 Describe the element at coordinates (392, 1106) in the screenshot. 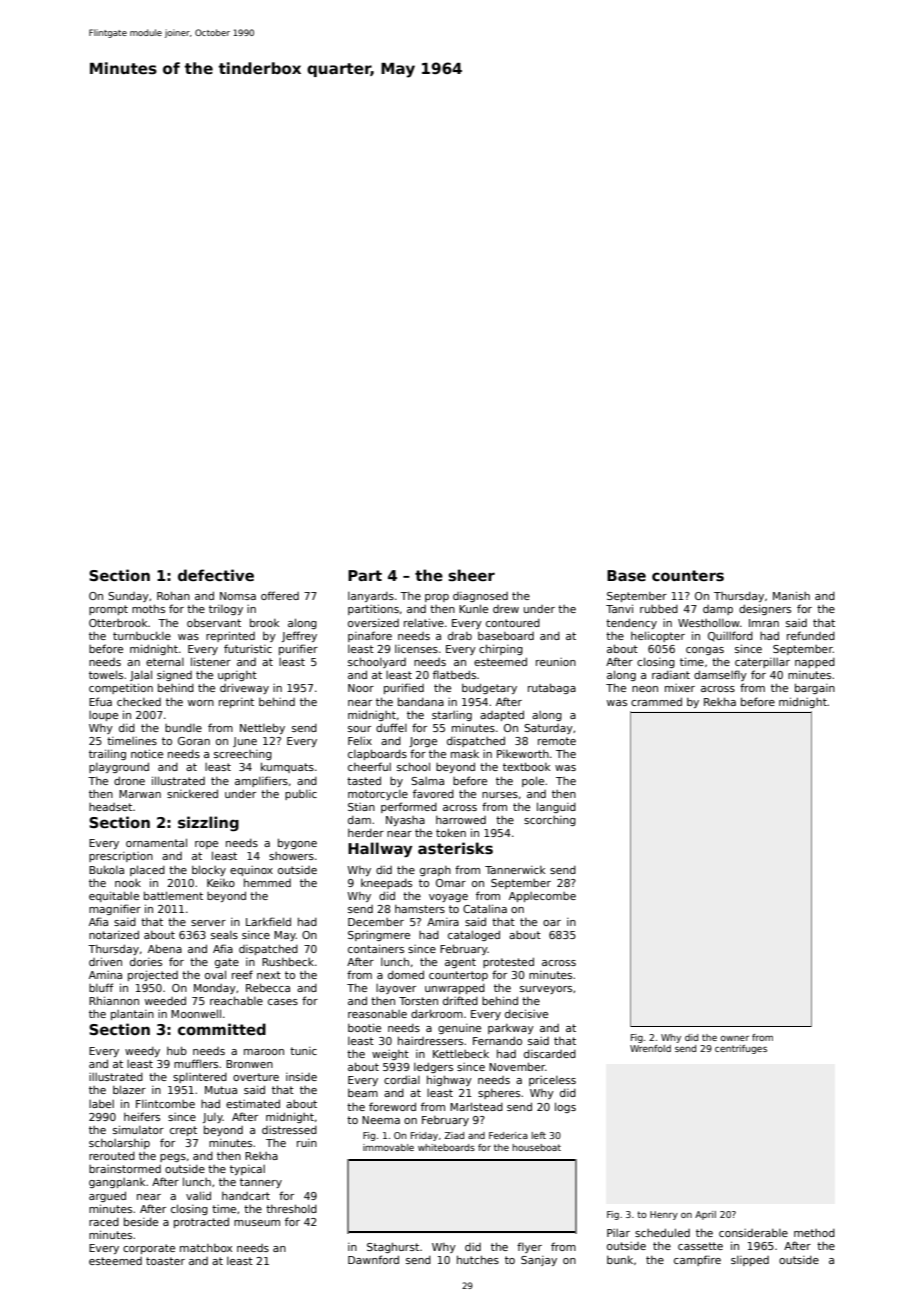

I see `foreword` at that location.
